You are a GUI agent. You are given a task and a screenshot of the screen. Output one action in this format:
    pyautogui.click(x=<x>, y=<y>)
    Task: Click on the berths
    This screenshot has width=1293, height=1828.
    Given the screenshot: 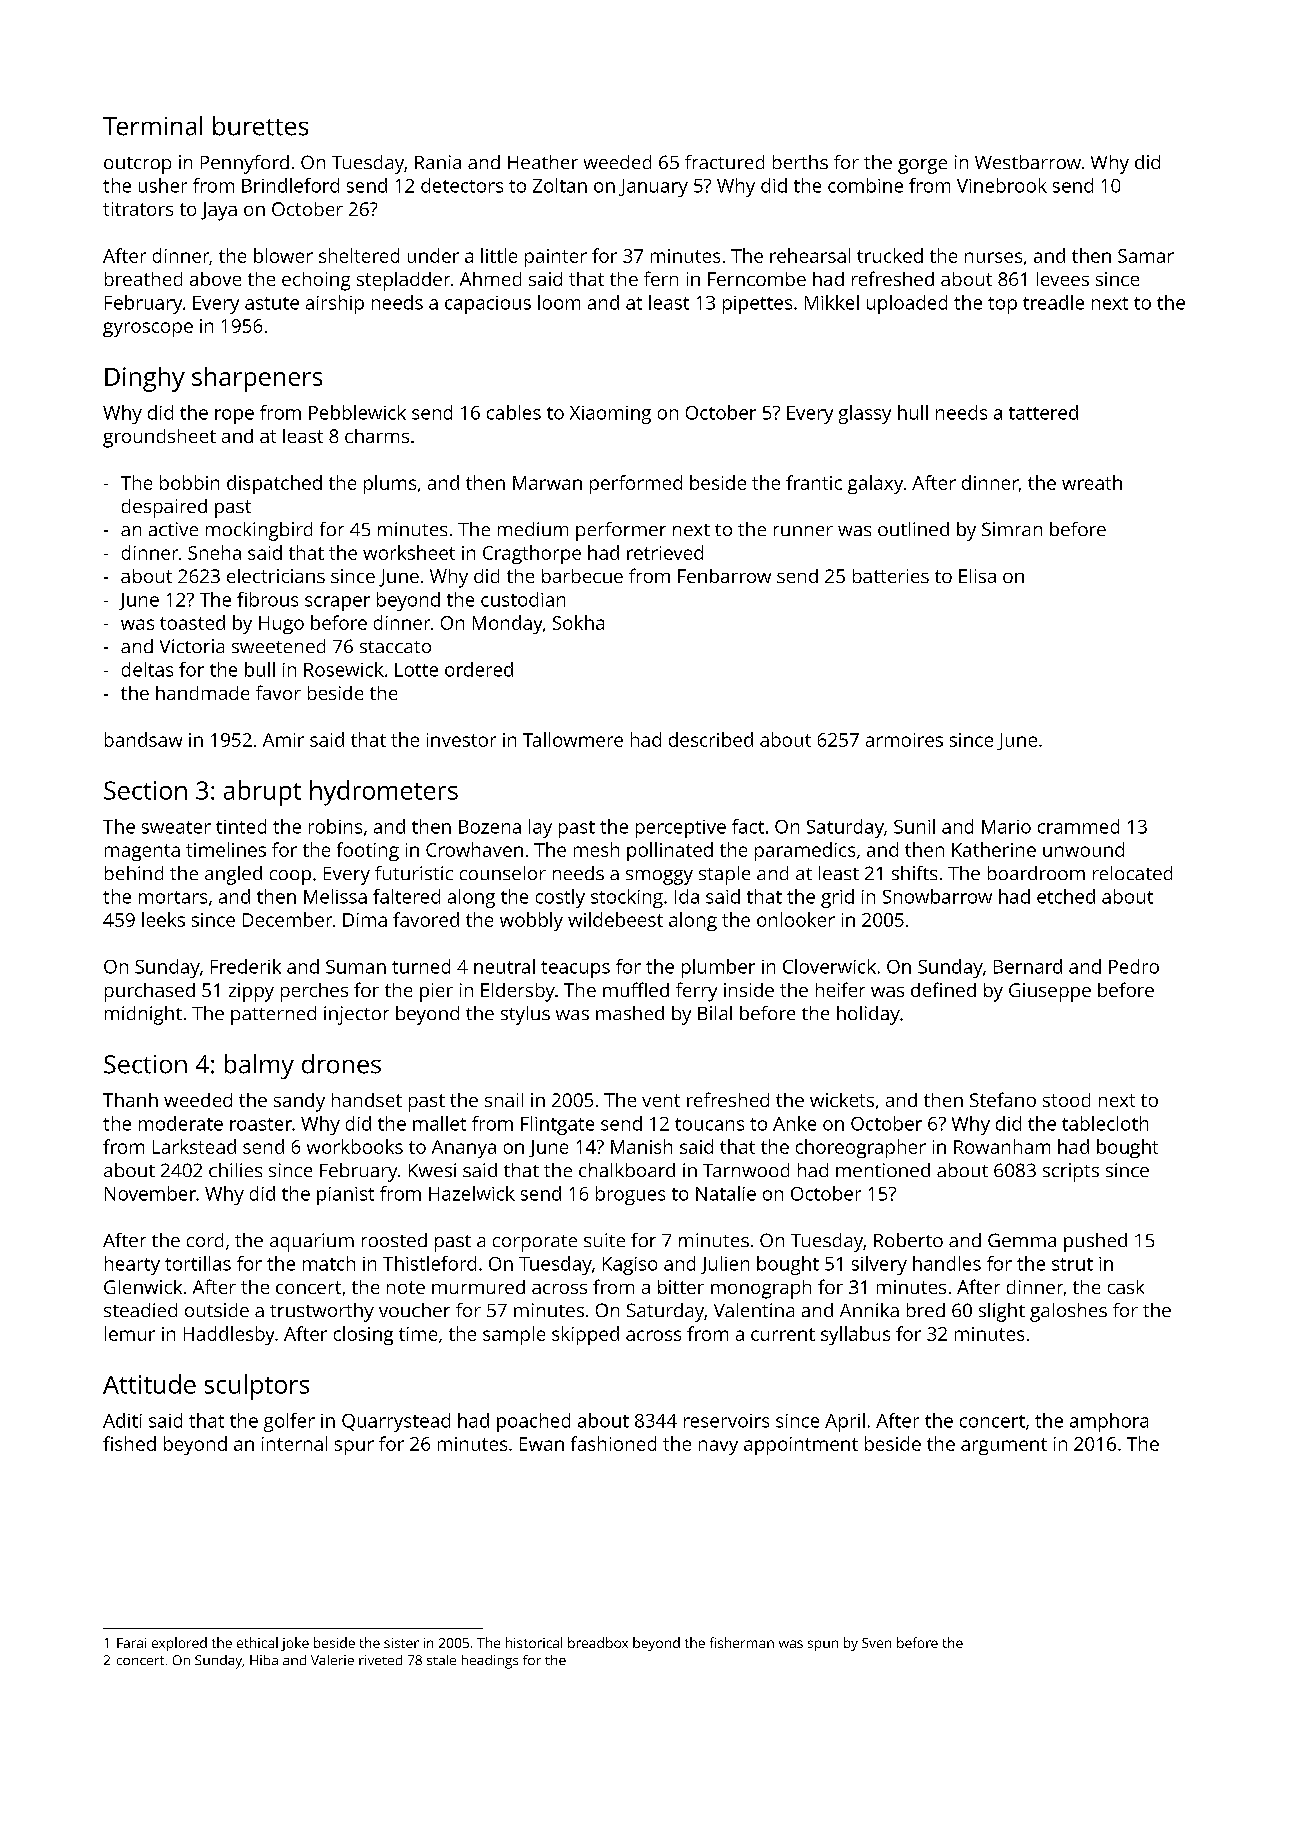 What is the action you would take?
    pyautogui.click(x=800, y=162)
